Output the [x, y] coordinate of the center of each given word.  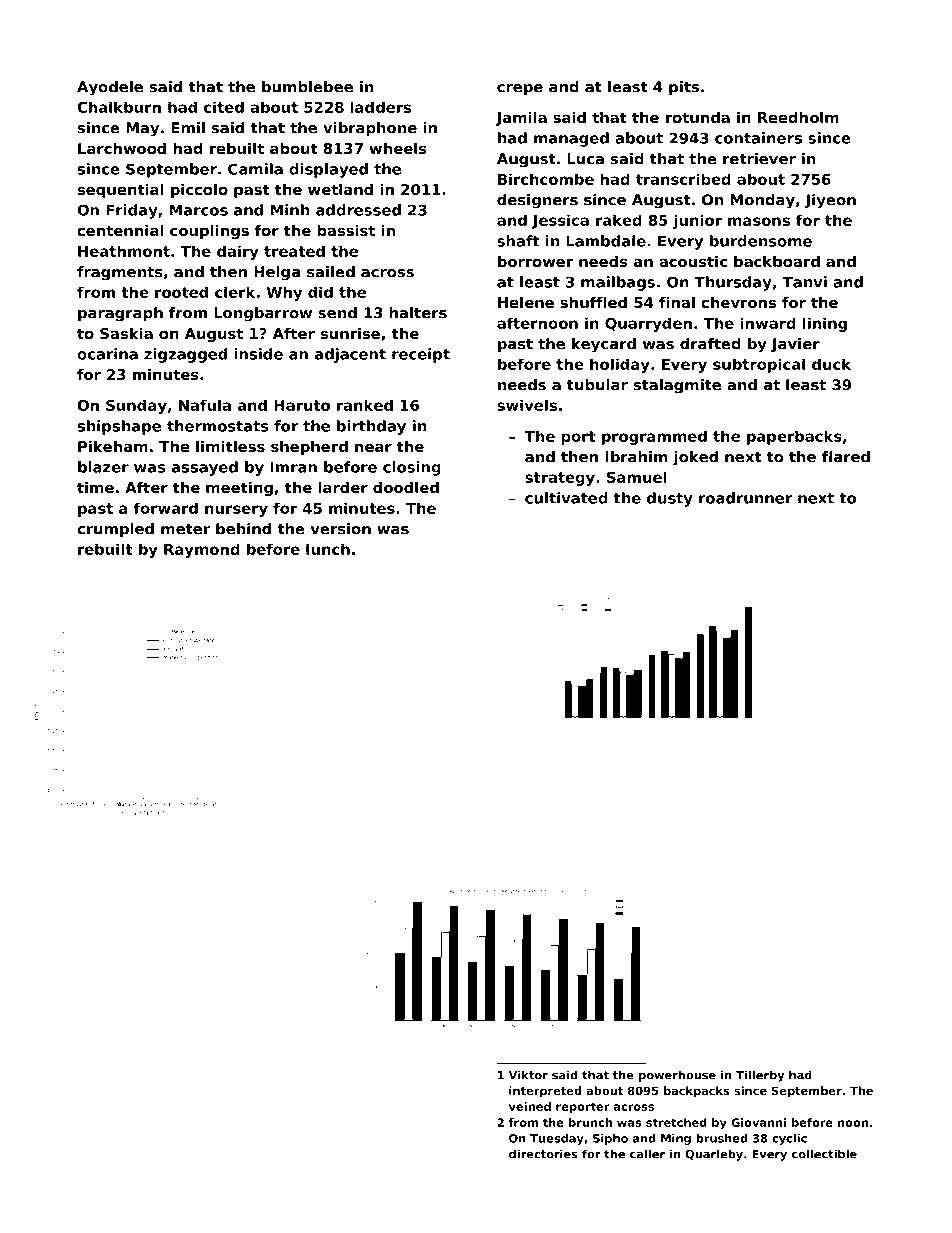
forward [165, 508]
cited [224, 107]
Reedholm [798, 117]
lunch [328, 549]
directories [543, 1154]
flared [846, 457]
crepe [520, 90]
